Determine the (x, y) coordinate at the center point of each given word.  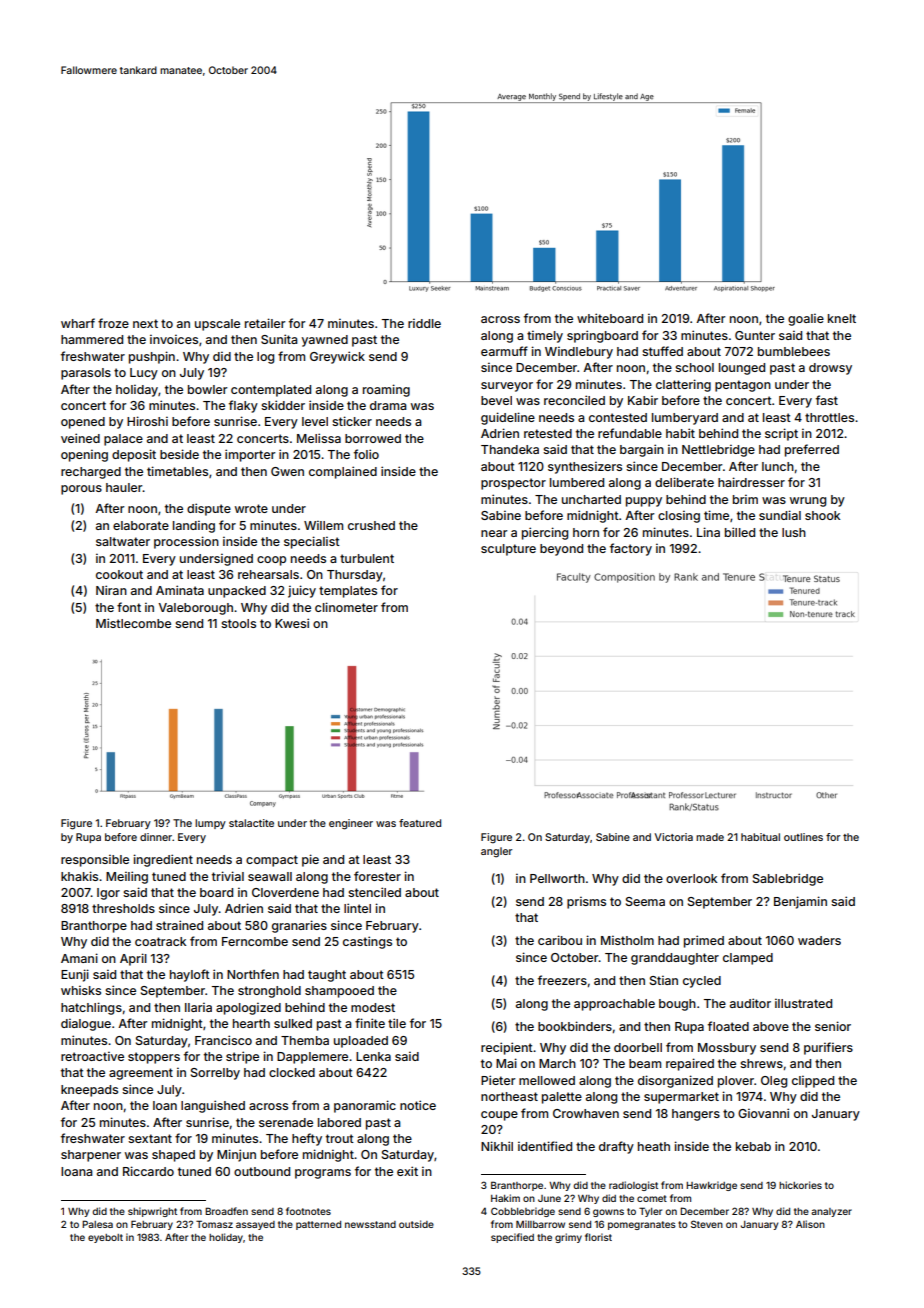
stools (238, 623)
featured (420, 823)
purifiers (828, 1048)
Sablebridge (788, 879)
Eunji (75, 975)
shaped (173, 1156)
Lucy (144, 374)
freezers (562, 980)
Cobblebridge (523, 1212)
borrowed (373, 438)
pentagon (743, 386)
